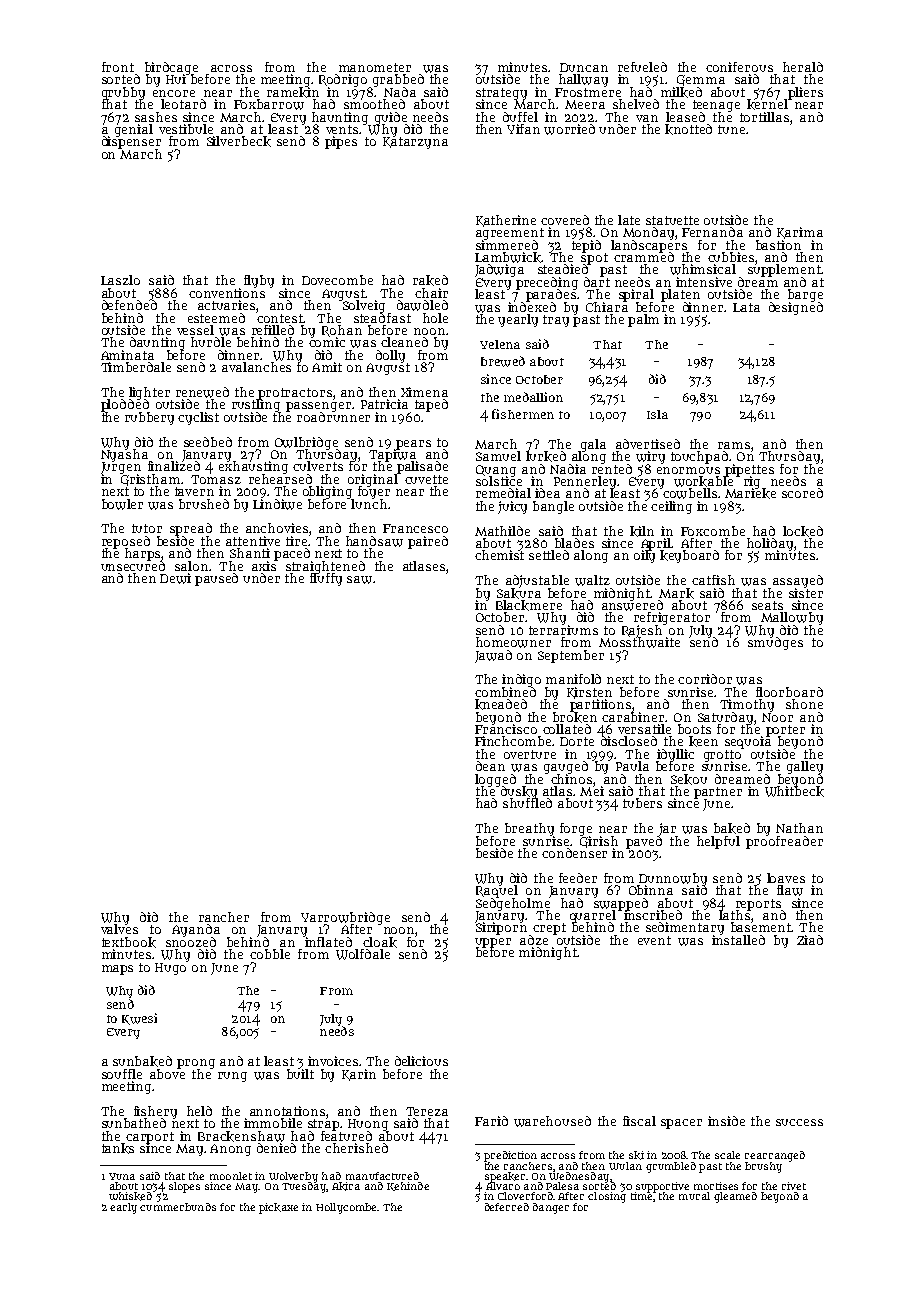 The width and height of the document is (924, 1314). I want to click on barge, so click(805, 295).
